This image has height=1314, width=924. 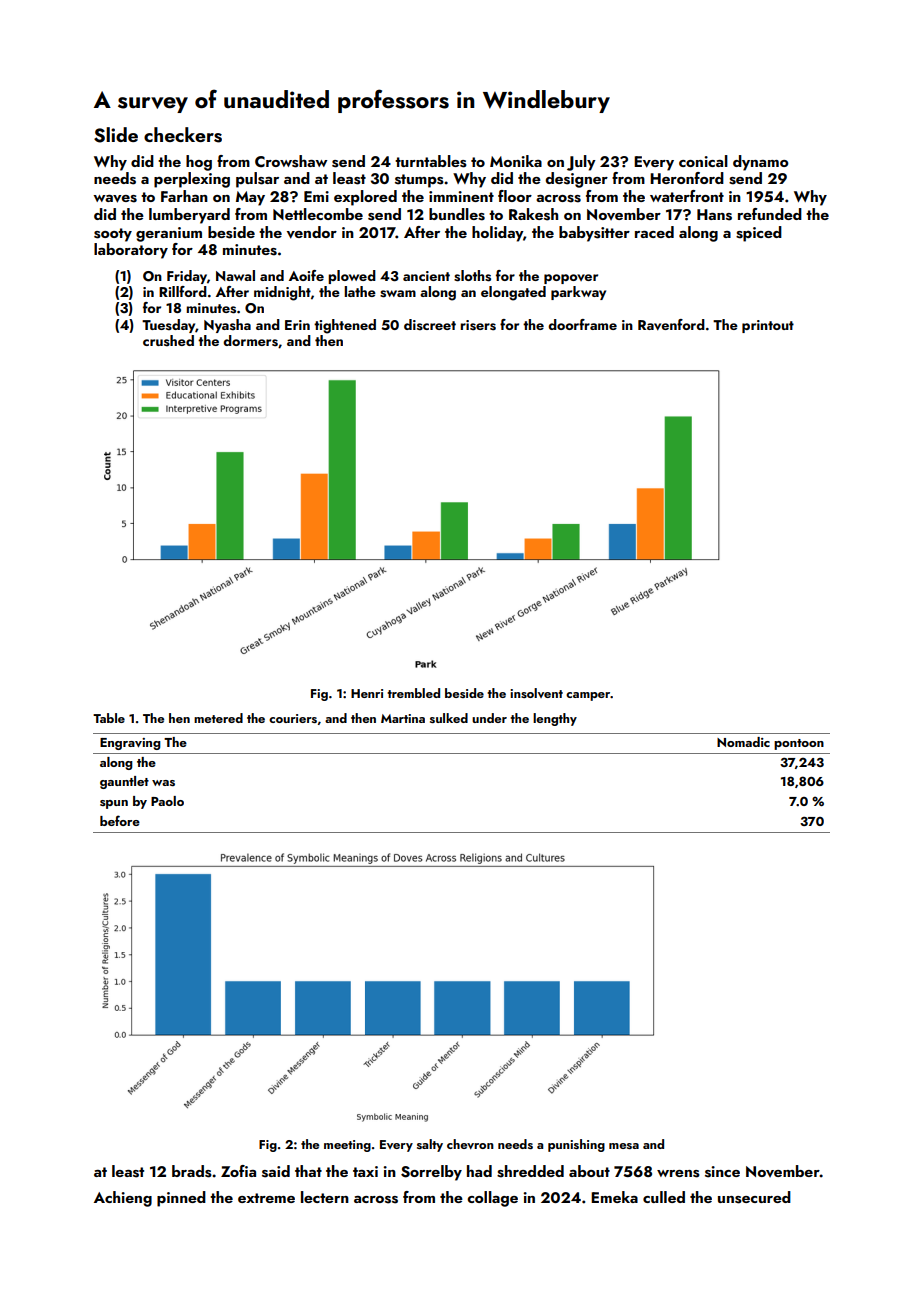 What do you see at coordinates (576, 1145) in the image?
I see `punishing` at bounding box center [576, 1145].
